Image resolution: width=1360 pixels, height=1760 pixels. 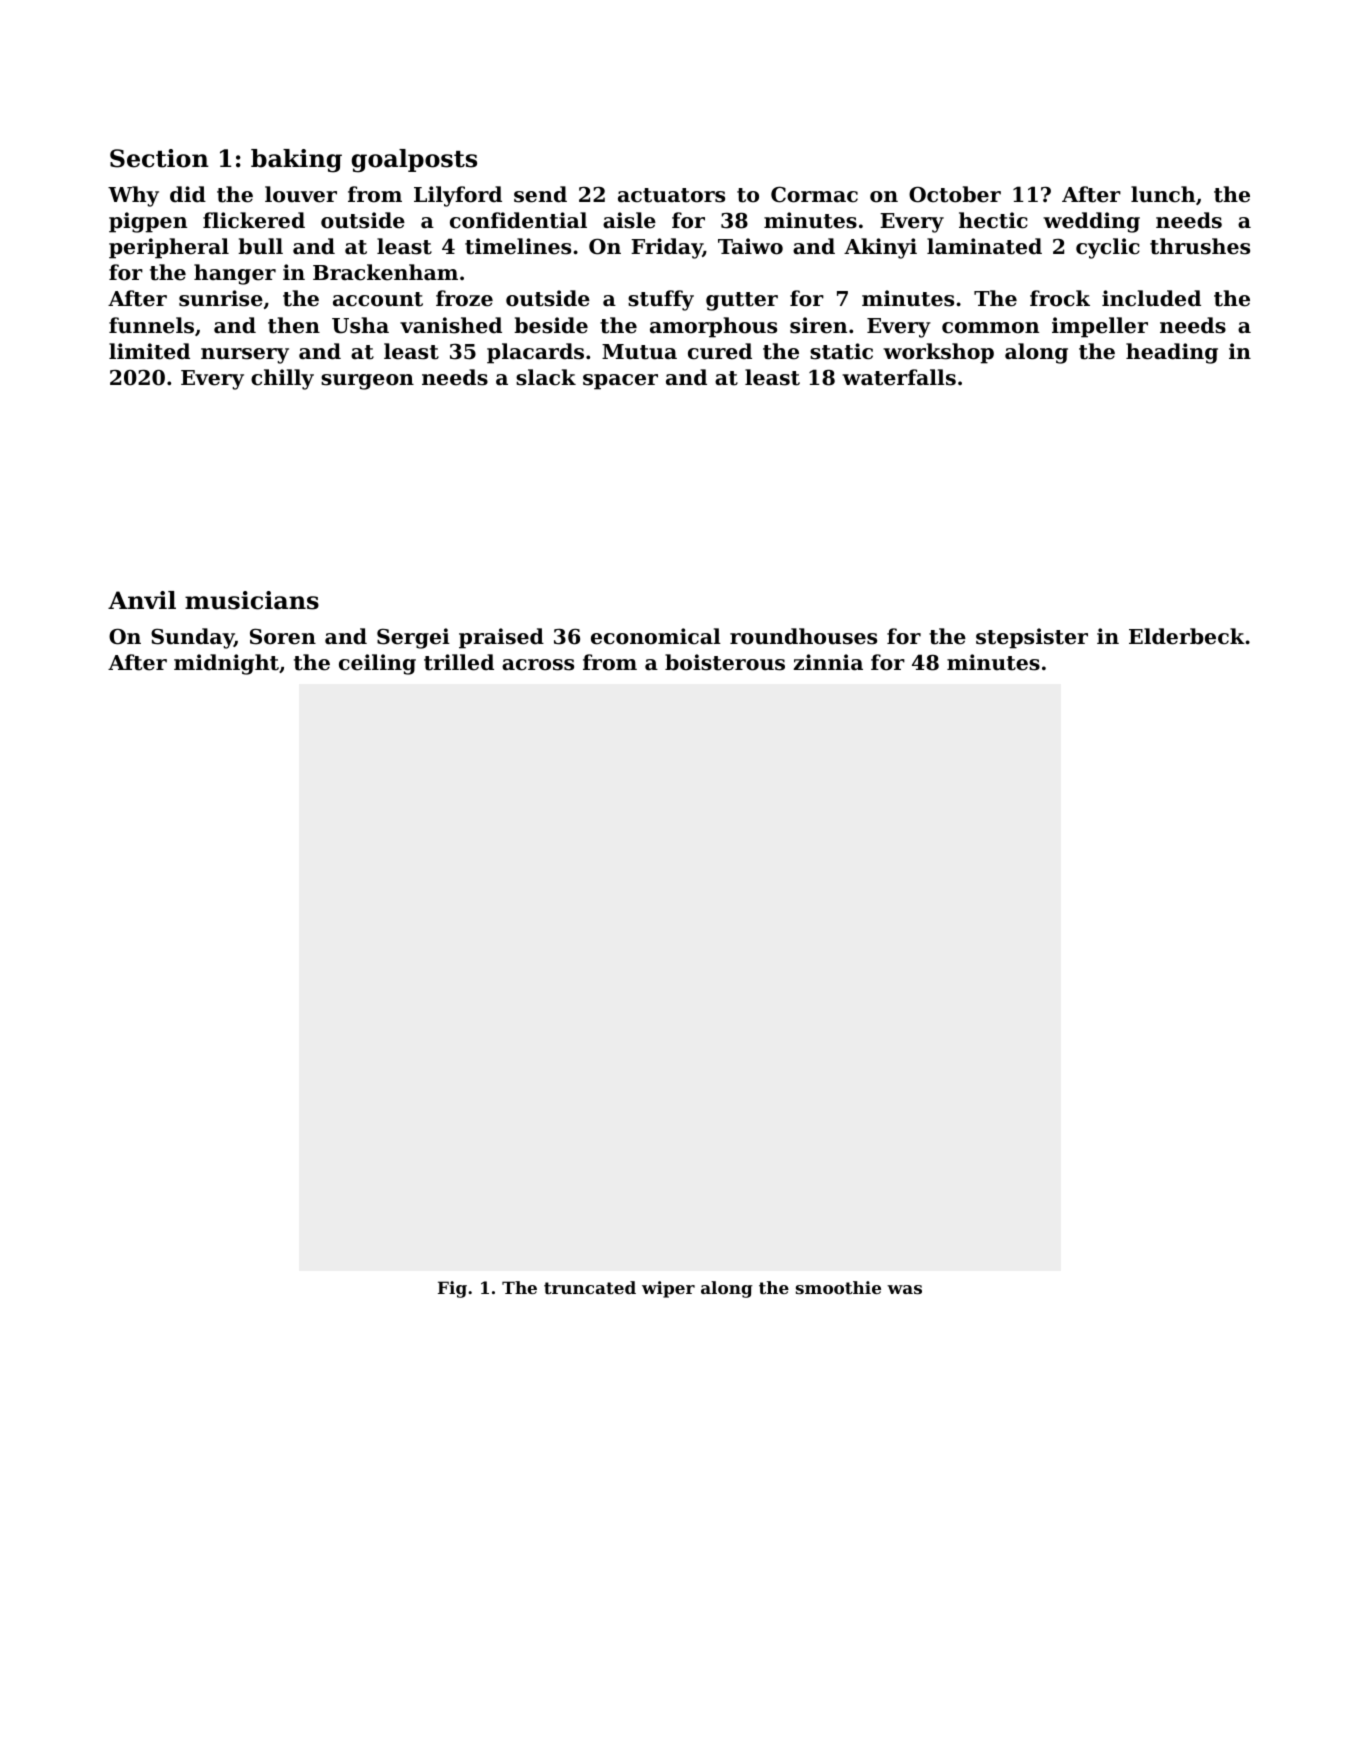 I want to click on common, so click(x=990, y=328).
